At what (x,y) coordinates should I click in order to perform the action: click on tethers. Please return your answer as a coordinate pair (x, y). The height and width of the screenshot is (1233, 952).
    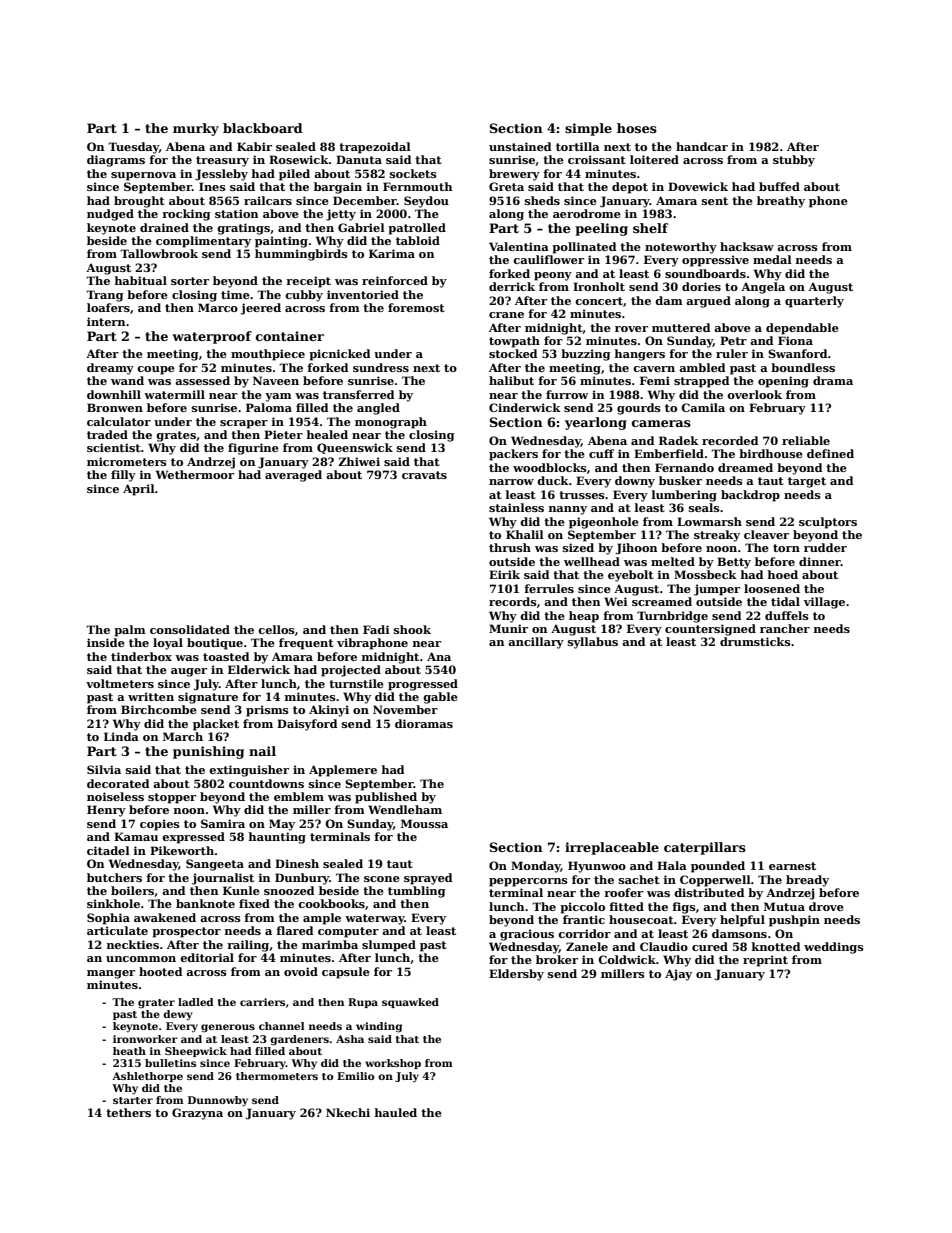
    Looking at the image, I should click on (128, 1112).
